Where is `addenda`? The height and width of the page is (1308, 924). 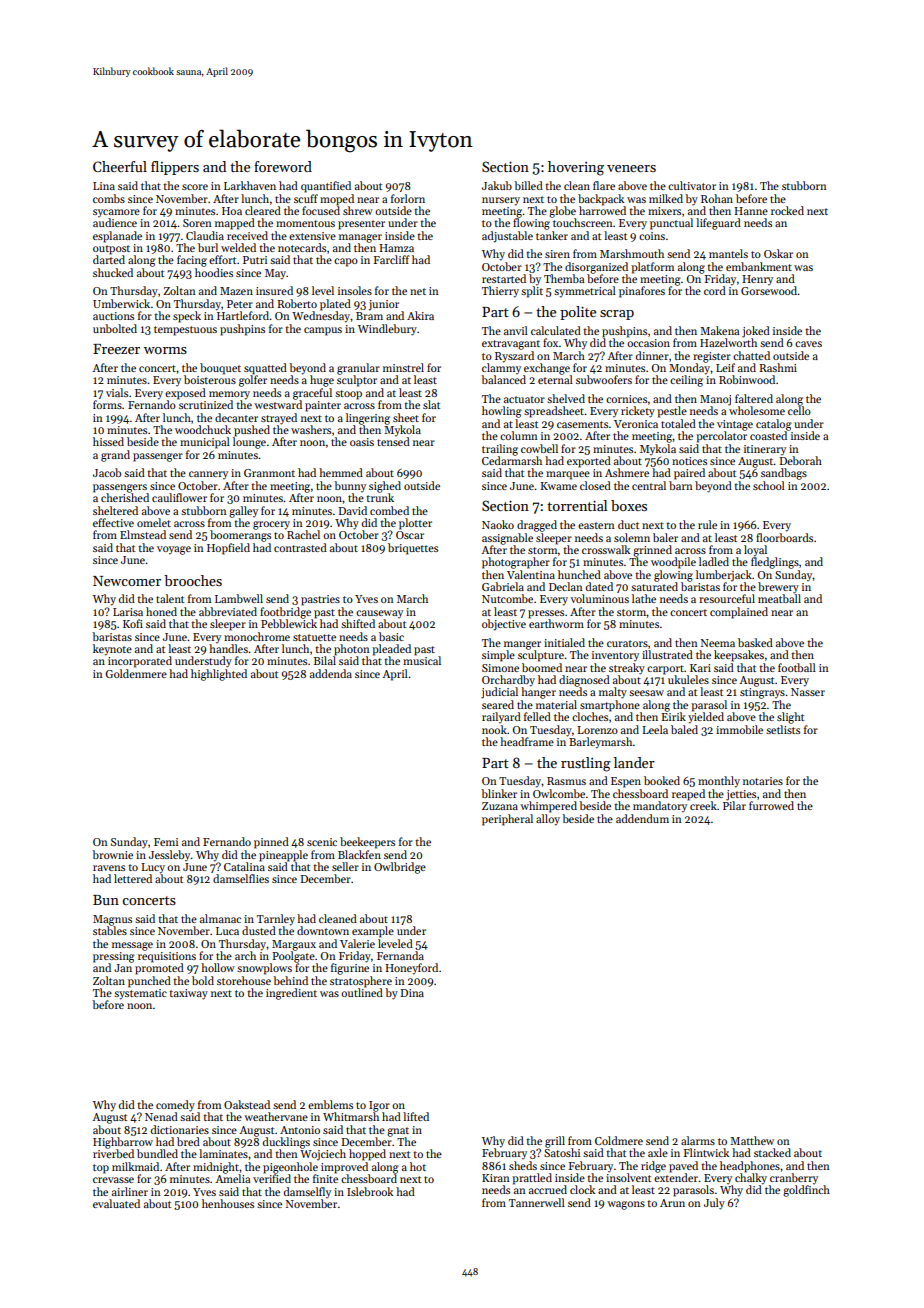 addenda is located at coordinates (331, 673).
